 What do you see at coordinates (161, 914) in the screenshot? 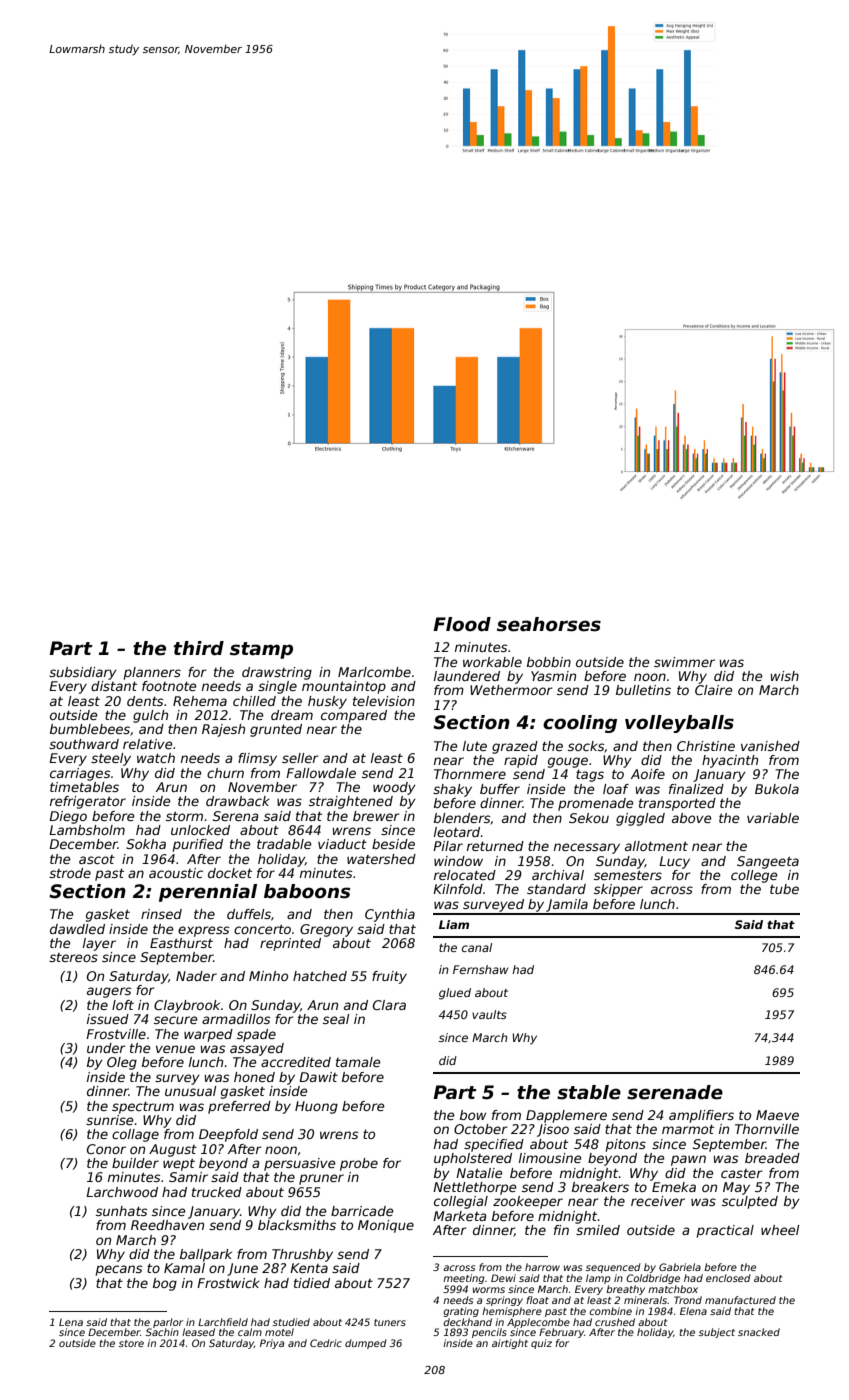
I see `rinsed` at bounding box center [161, 914].
